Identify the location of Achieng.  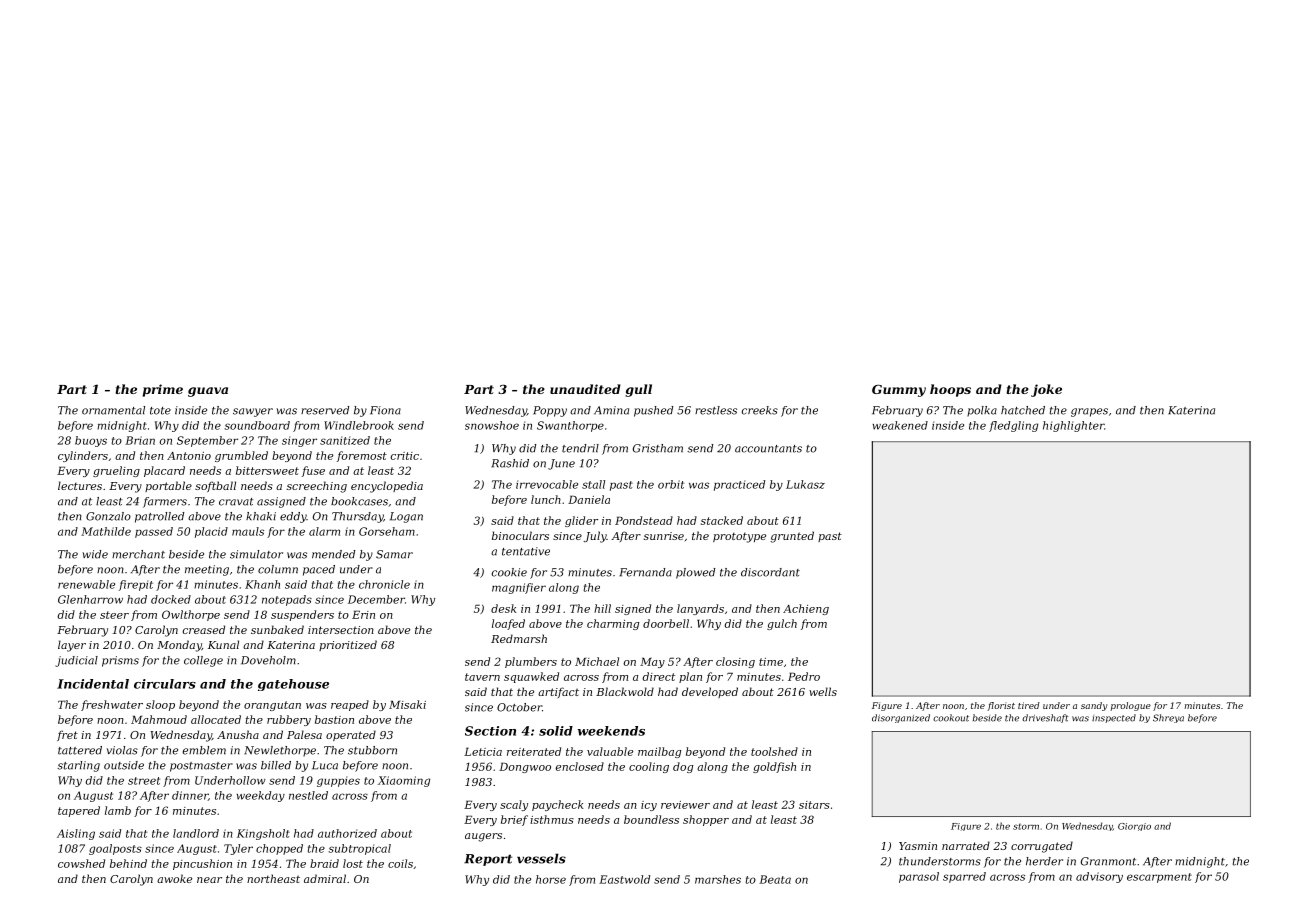
(806, 609).
